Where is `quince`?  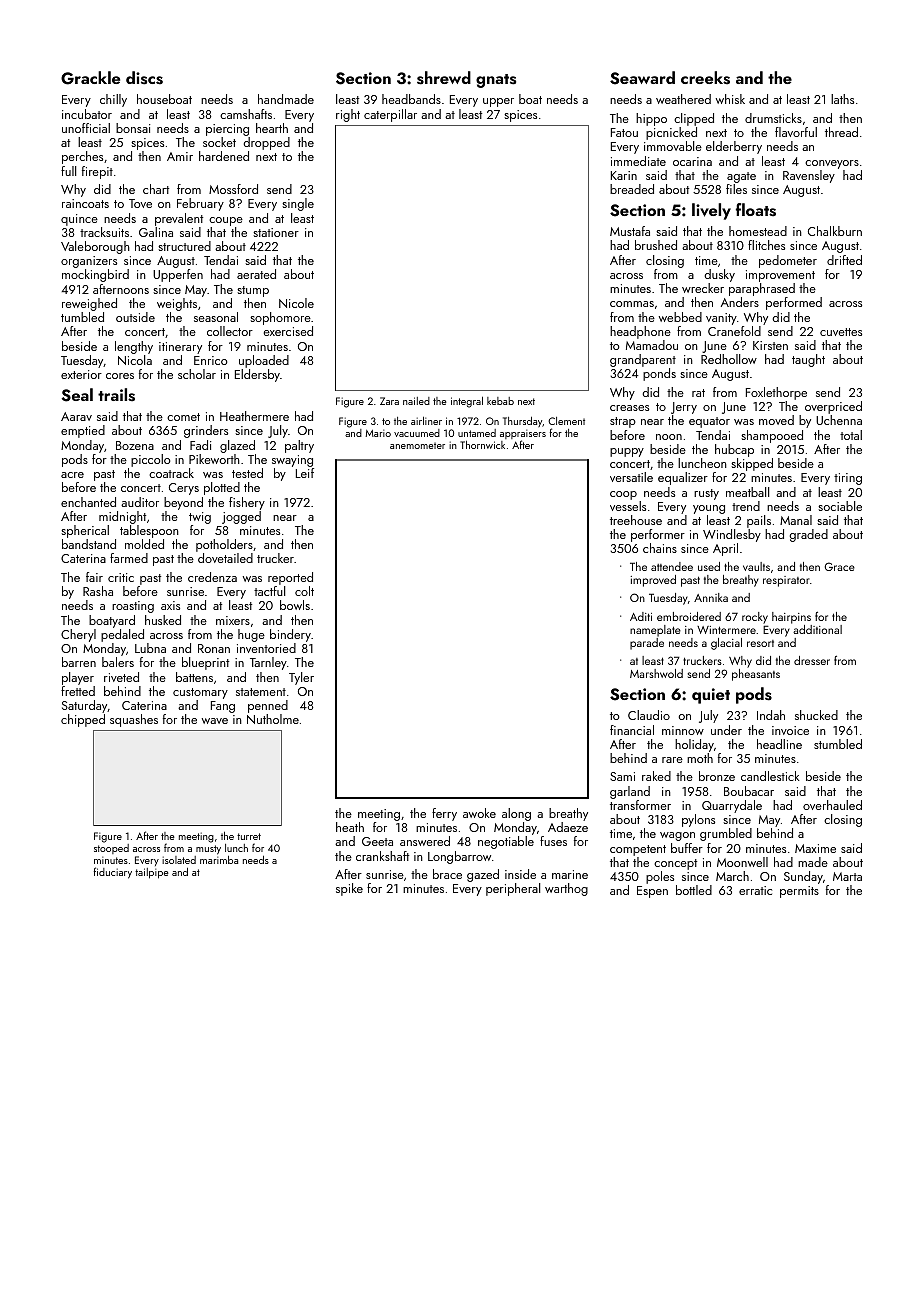 quince is located at coordinates (79, 220).
